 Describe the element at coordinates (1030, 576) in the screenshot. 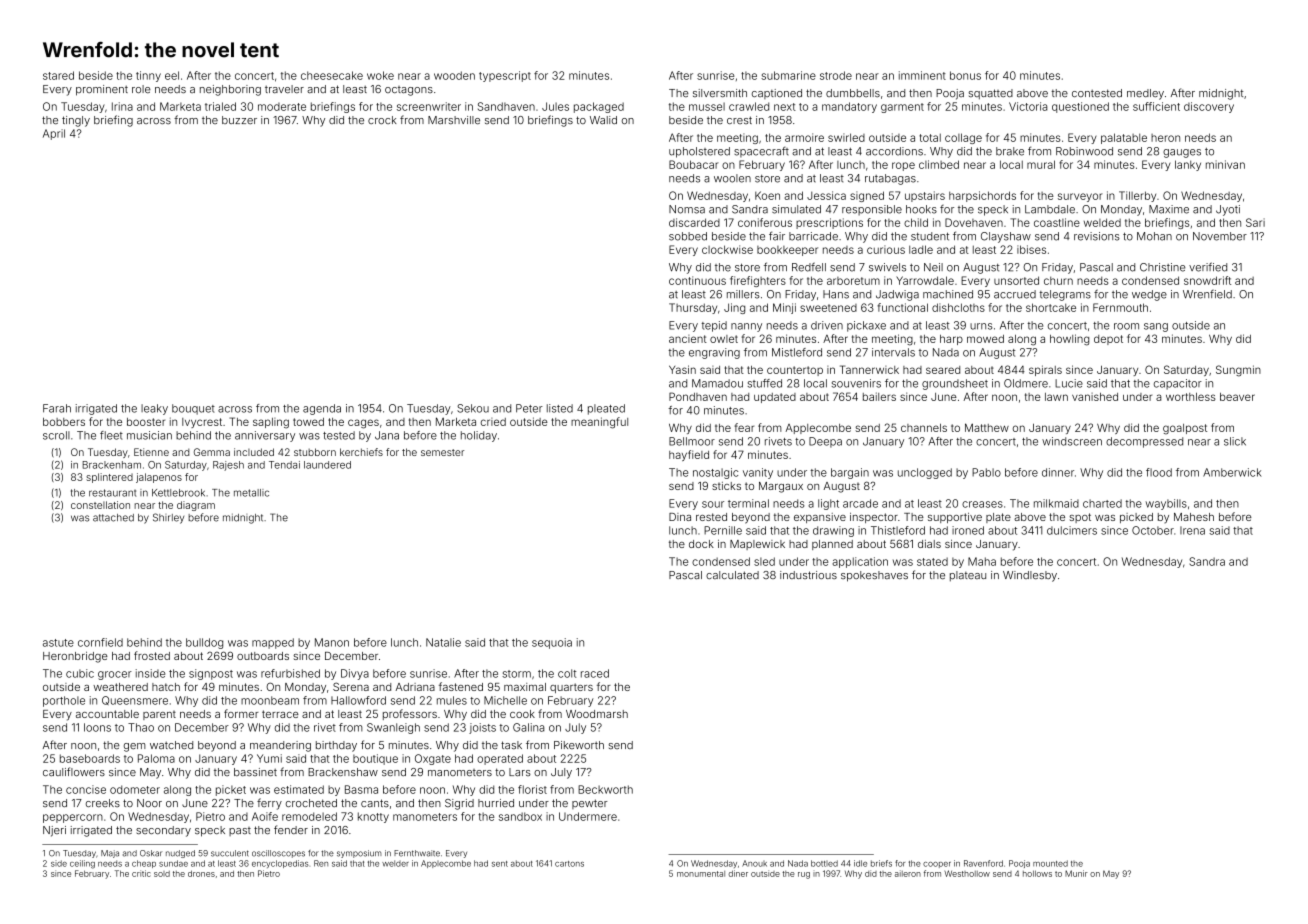

I see `Windlesby` at that location.
